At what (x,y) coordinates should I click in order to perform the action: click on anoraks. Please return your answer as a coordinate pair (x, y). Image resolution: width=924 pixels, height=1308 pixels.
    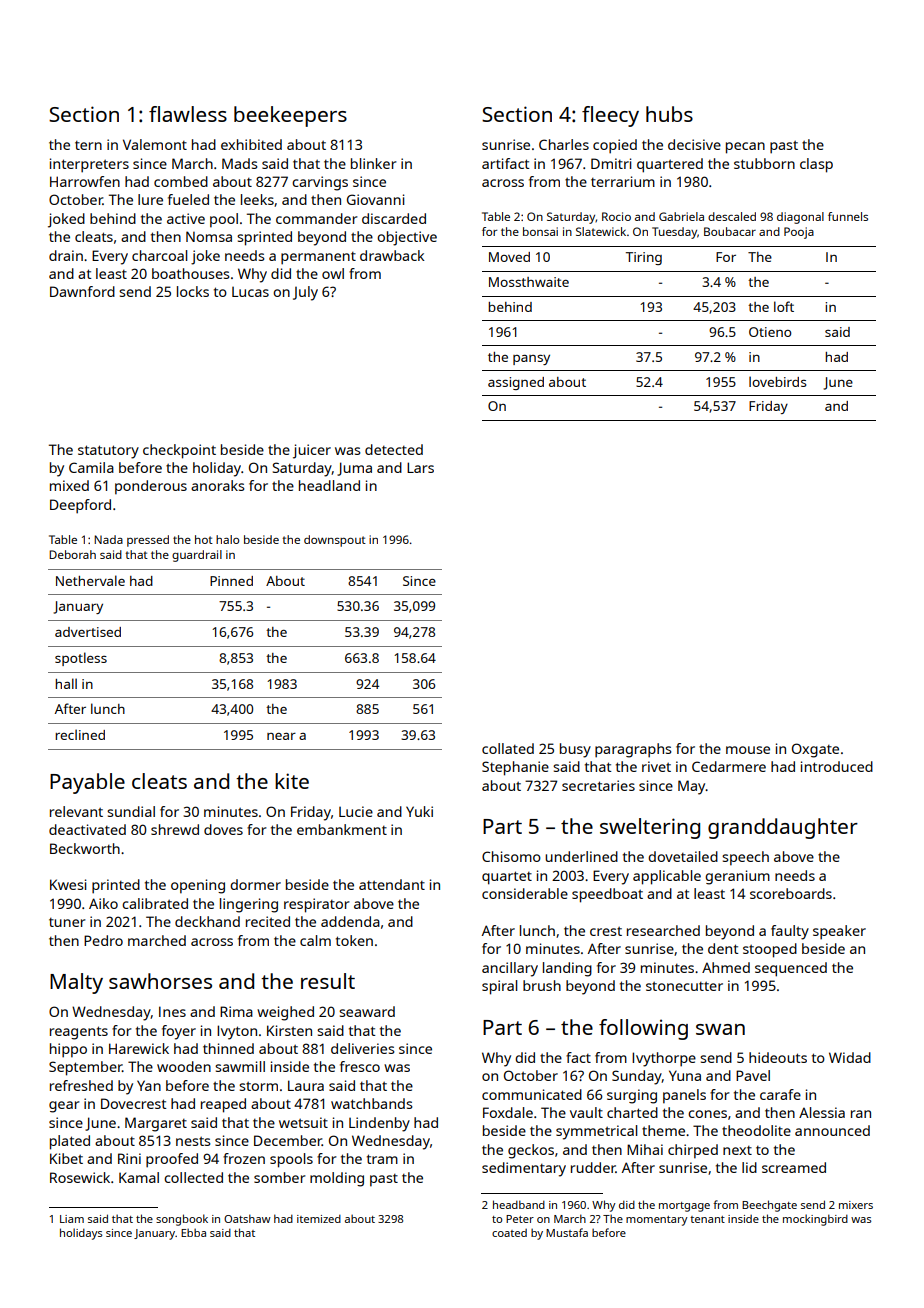
    Looking at the image, I should click on (218, 485).
